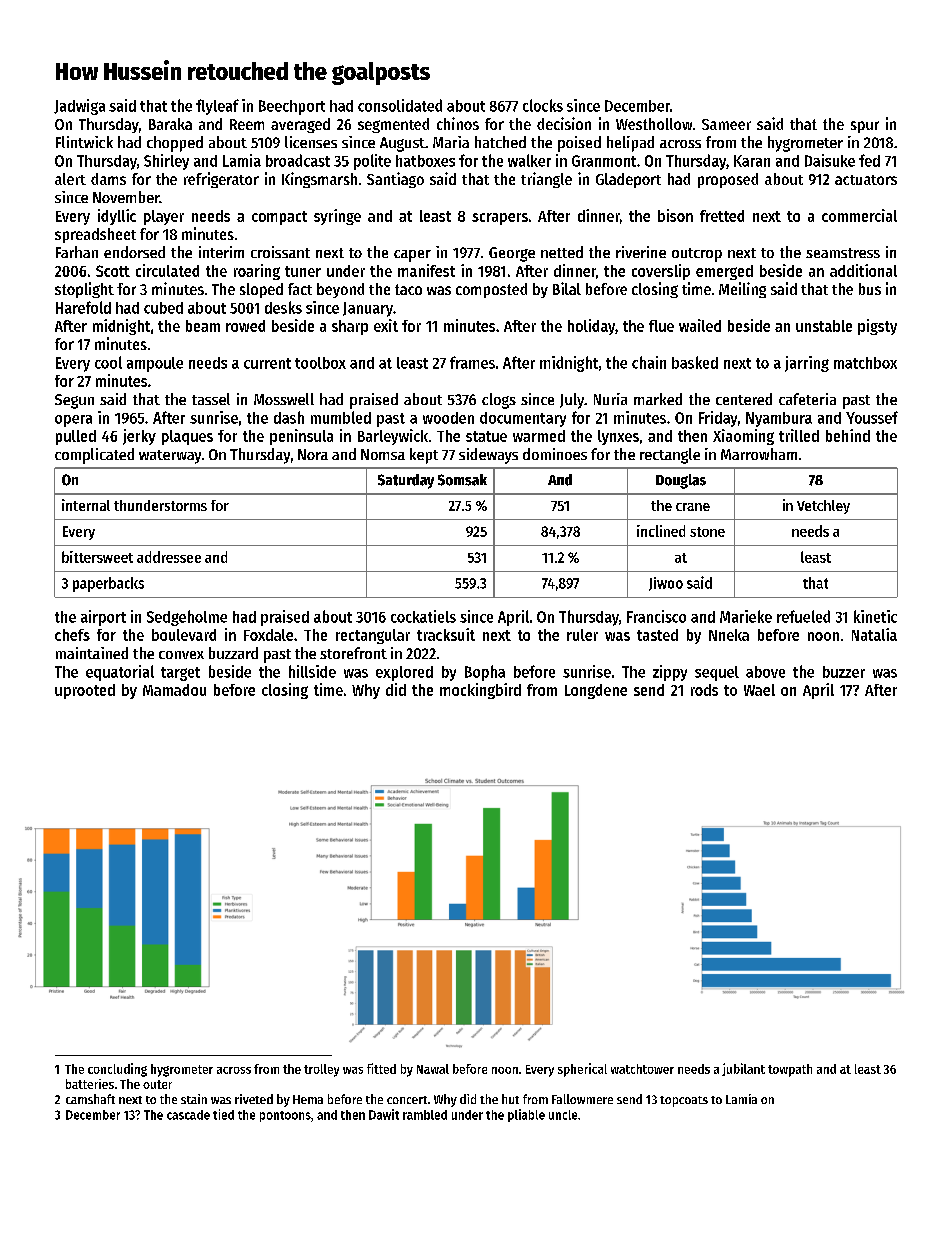 This screenshot has width=952, height=1233. Describe the element at coordinates (170, 124) in the screenshot. I see `Baraka` at that location.
